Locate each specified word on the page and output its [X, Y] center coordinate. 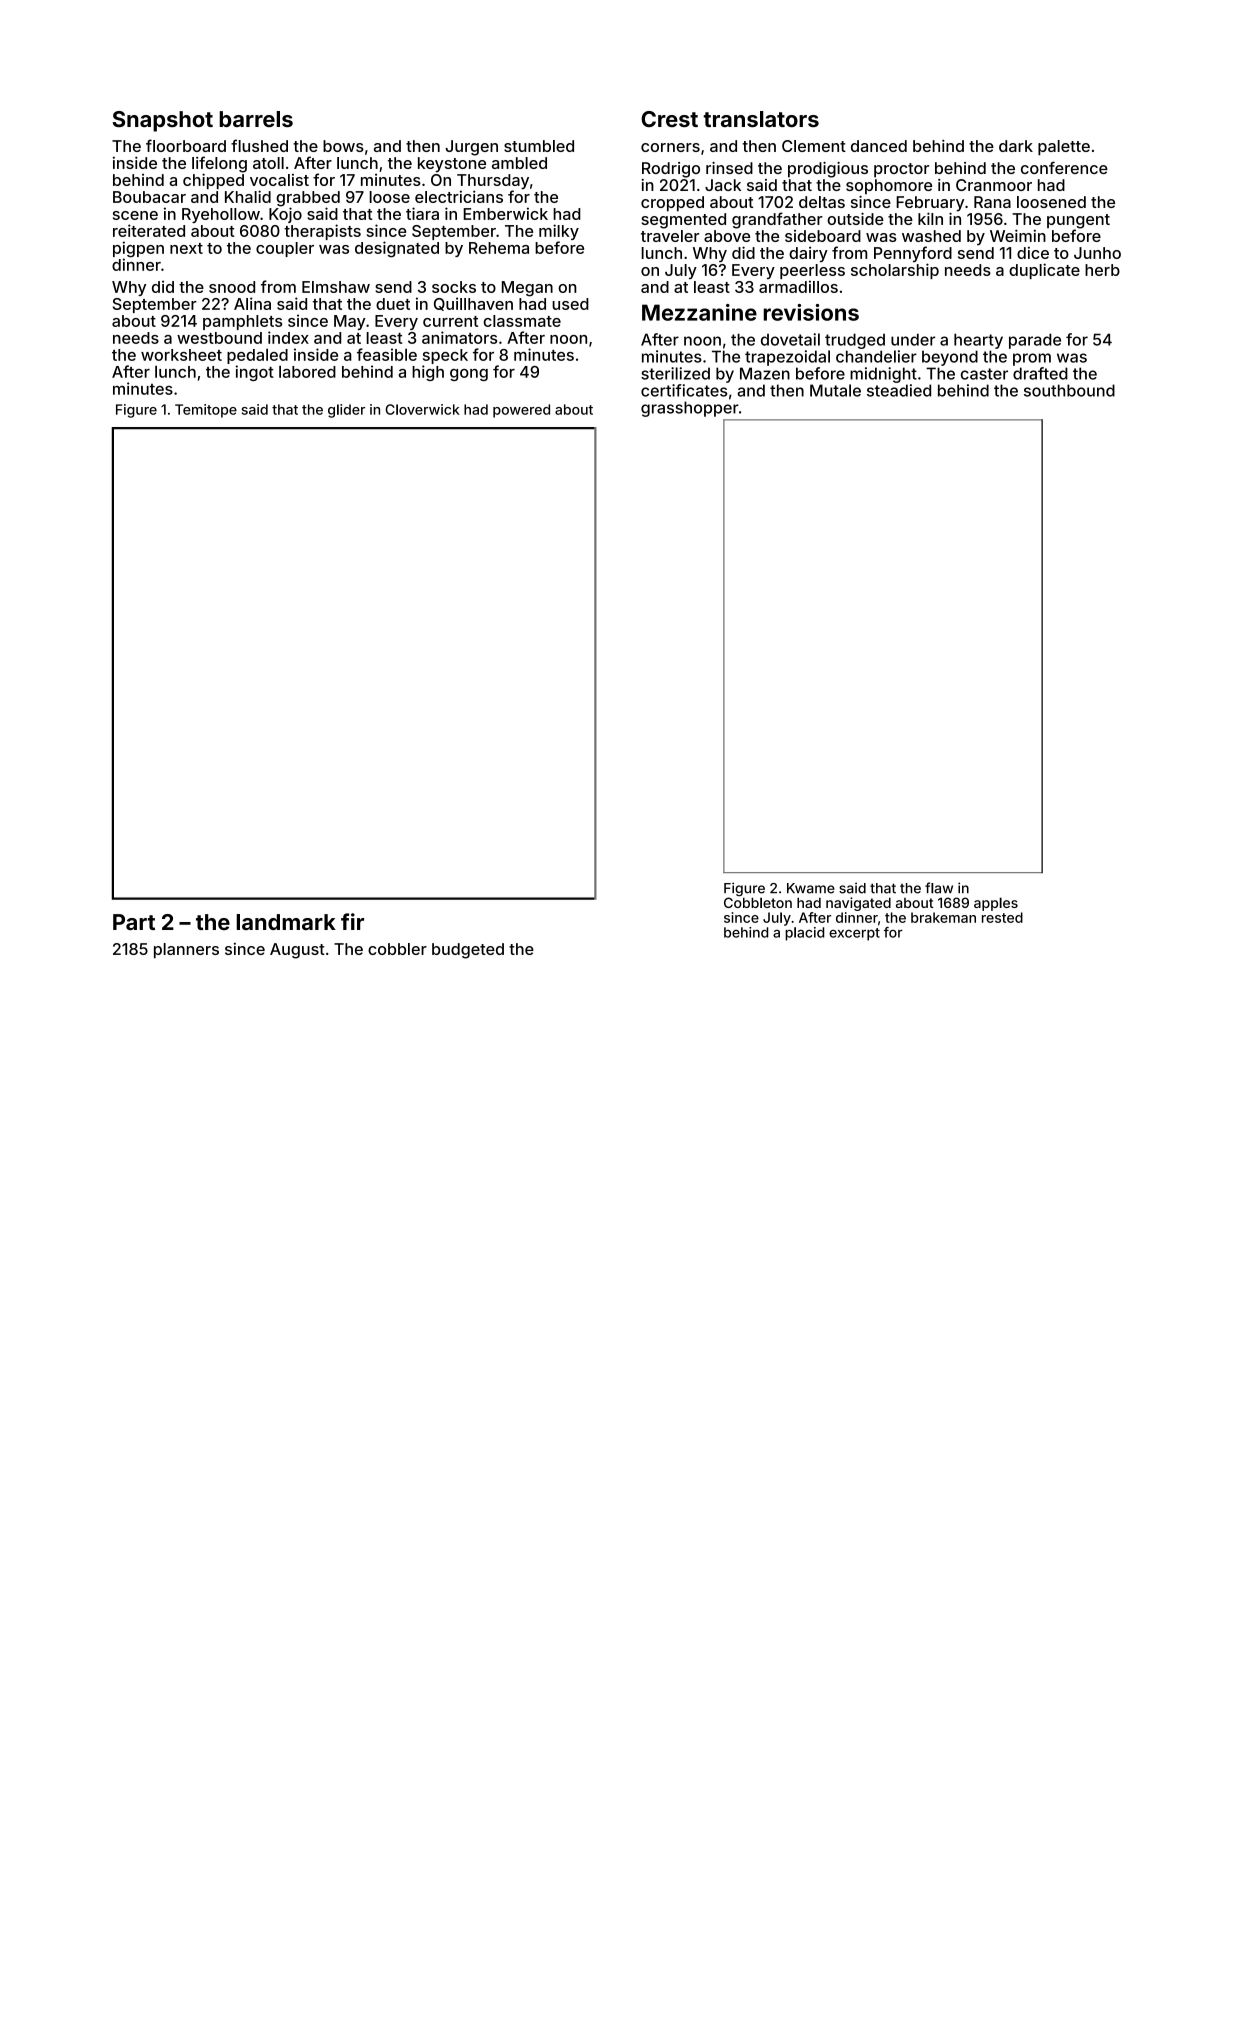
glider [346, 411]
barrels [256, 119]
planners [186, 950]
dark [1016, 146]
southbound [1069, 390]
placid [804, 934]
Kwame [811, 888]
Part [134, 922]
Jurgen [471, 148]
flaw [939, 888]
